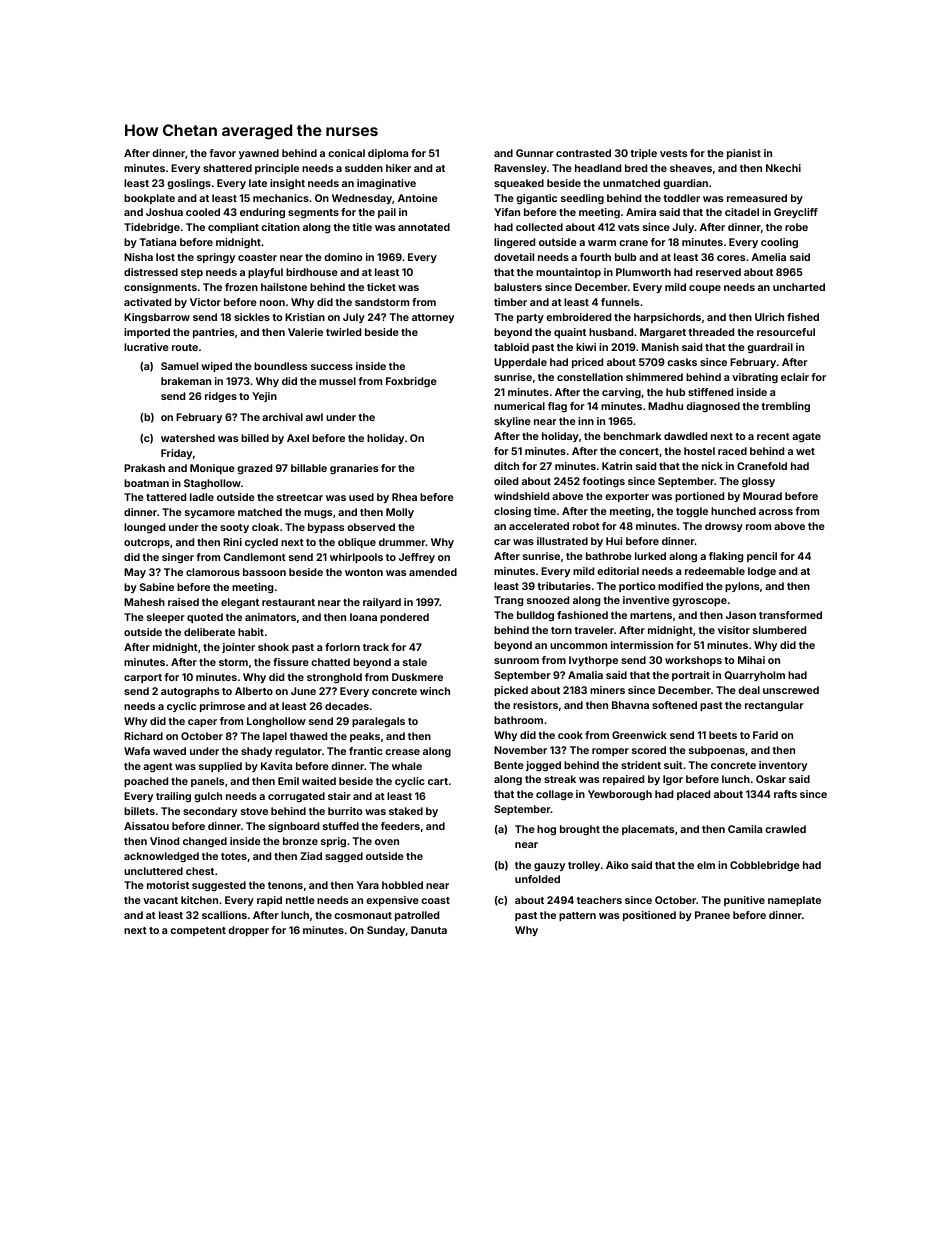 Image resolution: width=952 pixels, height=1233 pixels. Describe the element at coordinates (222, 707) in the document. I see `primrose` at that location.
